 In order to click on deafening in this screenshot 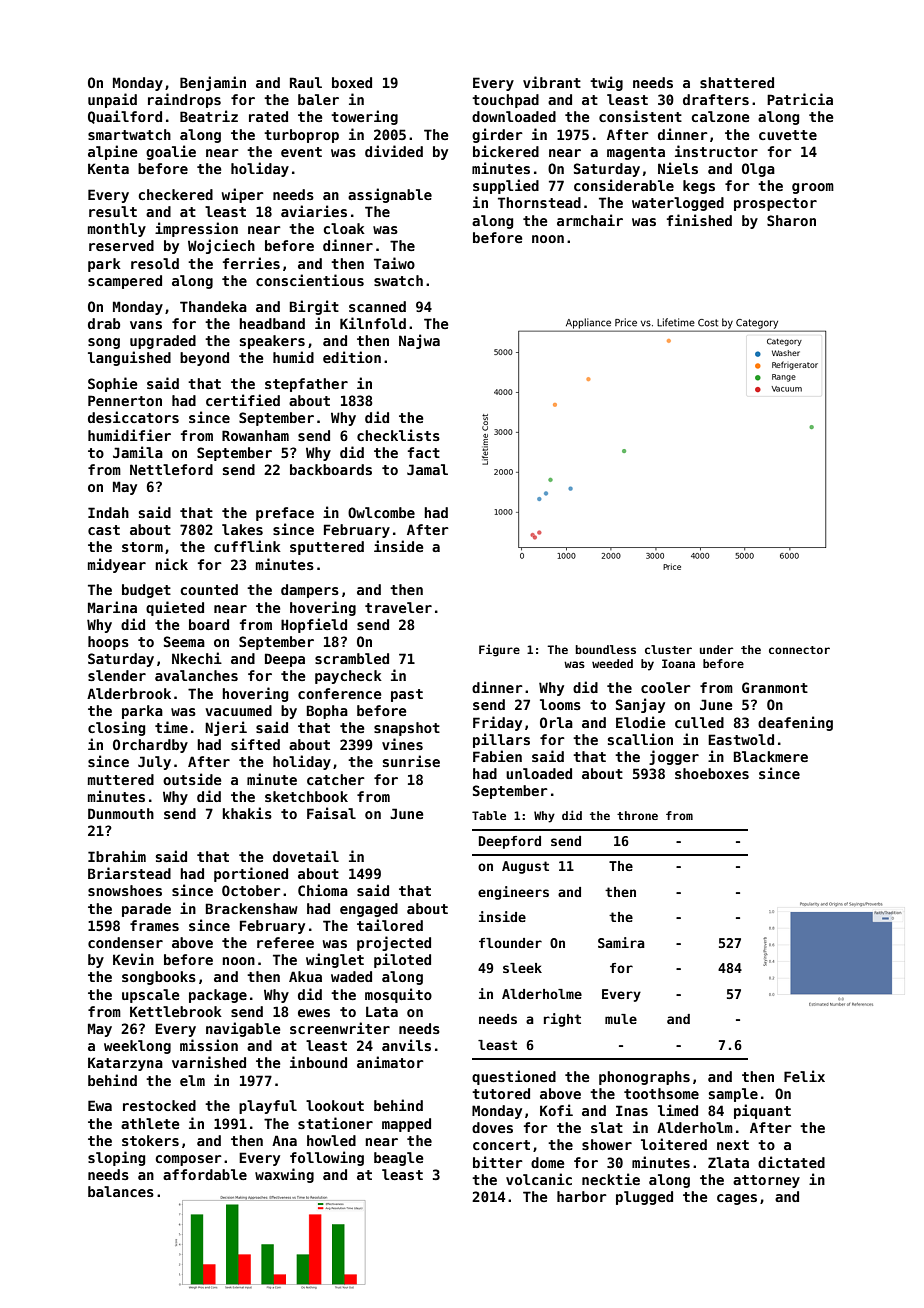, I will do `click(795, 723)`.
